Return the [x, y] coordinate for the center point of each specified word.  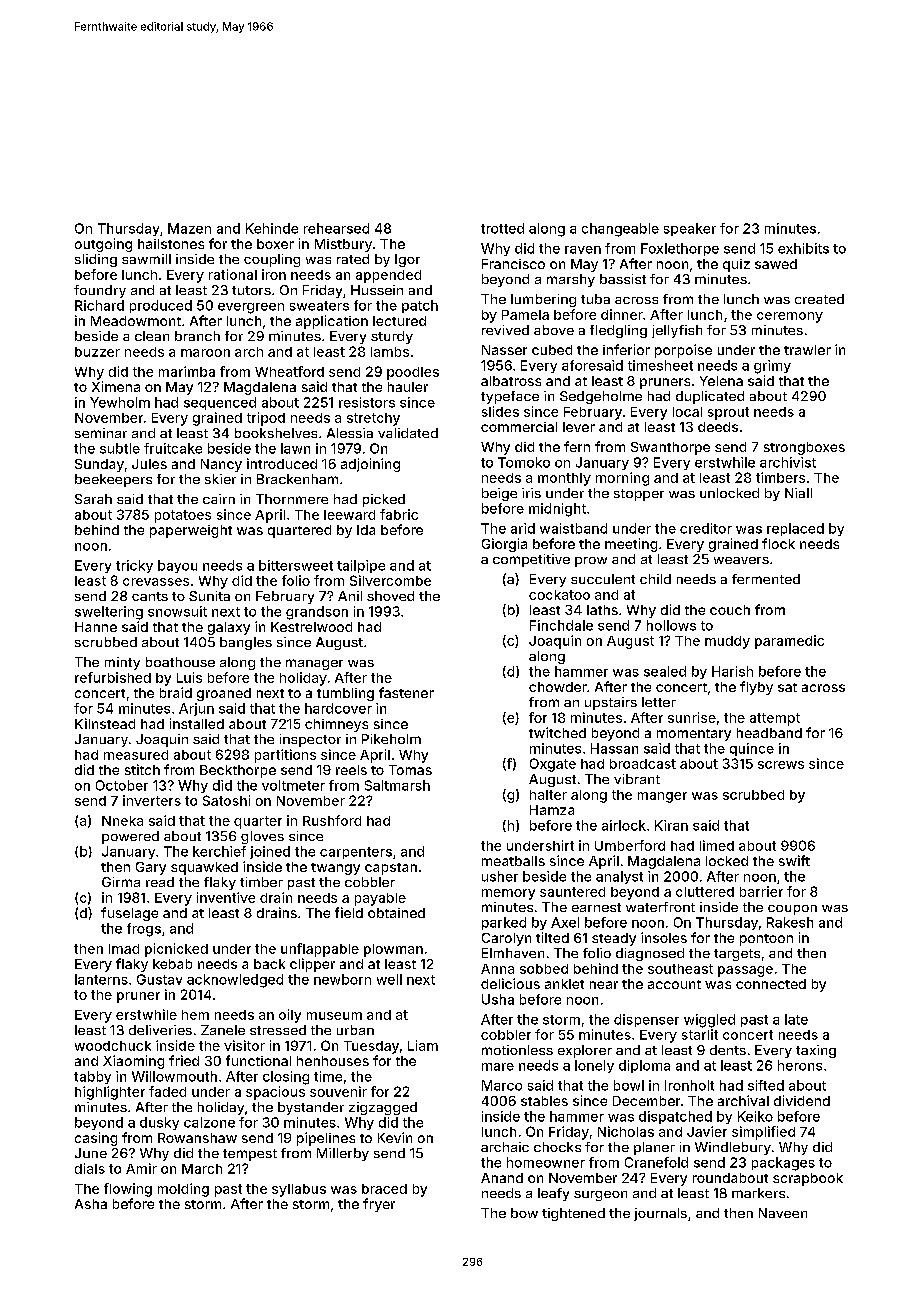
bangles [246, 643]
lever [579, 427]
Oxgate [553, 765]
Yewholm [120, 402]
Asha [91, 1204]
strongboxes [804, 448]
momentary [694, 735]
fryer [379, 1205]
